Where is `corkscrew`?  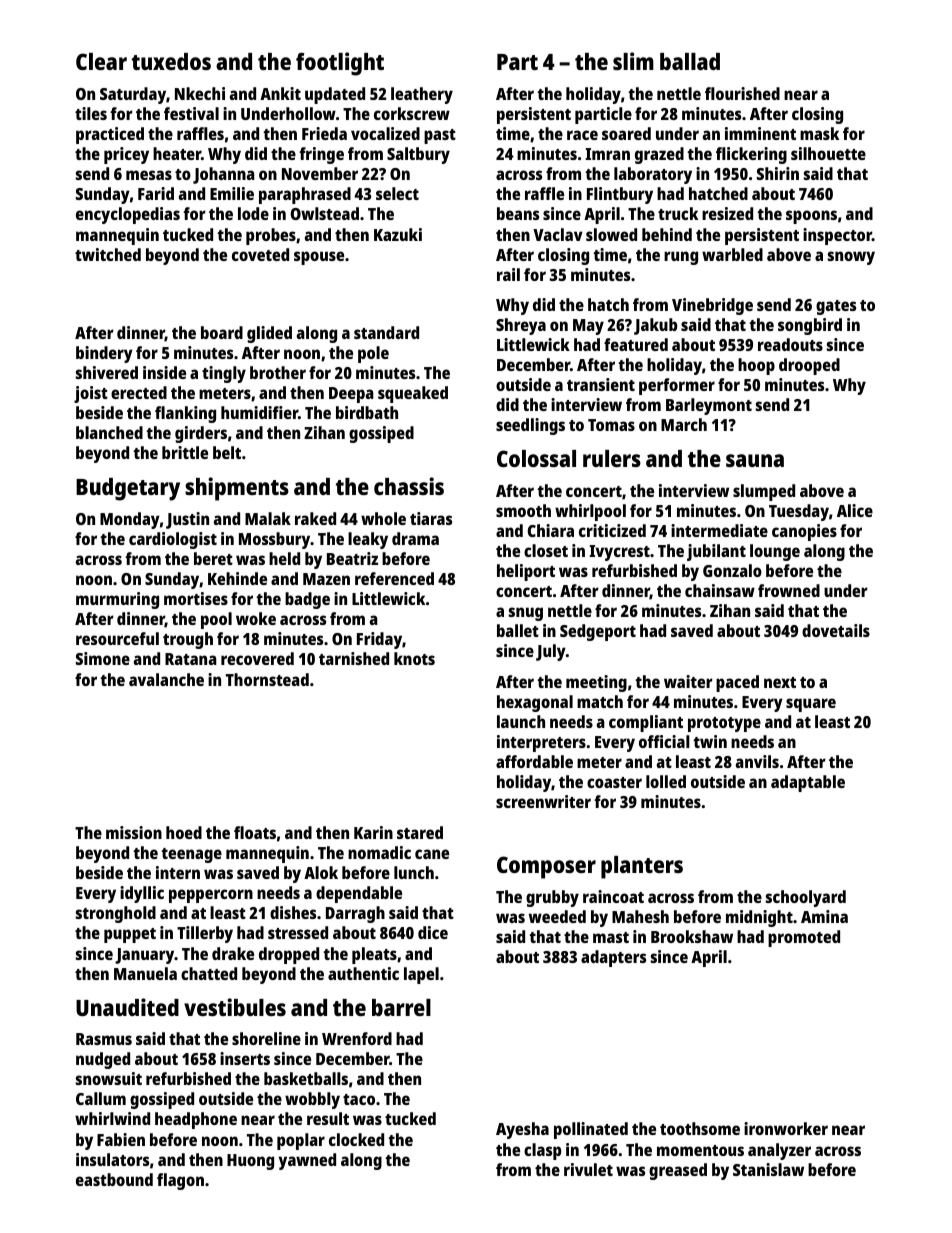
corkscrew is located at coordinates (412, 113).
